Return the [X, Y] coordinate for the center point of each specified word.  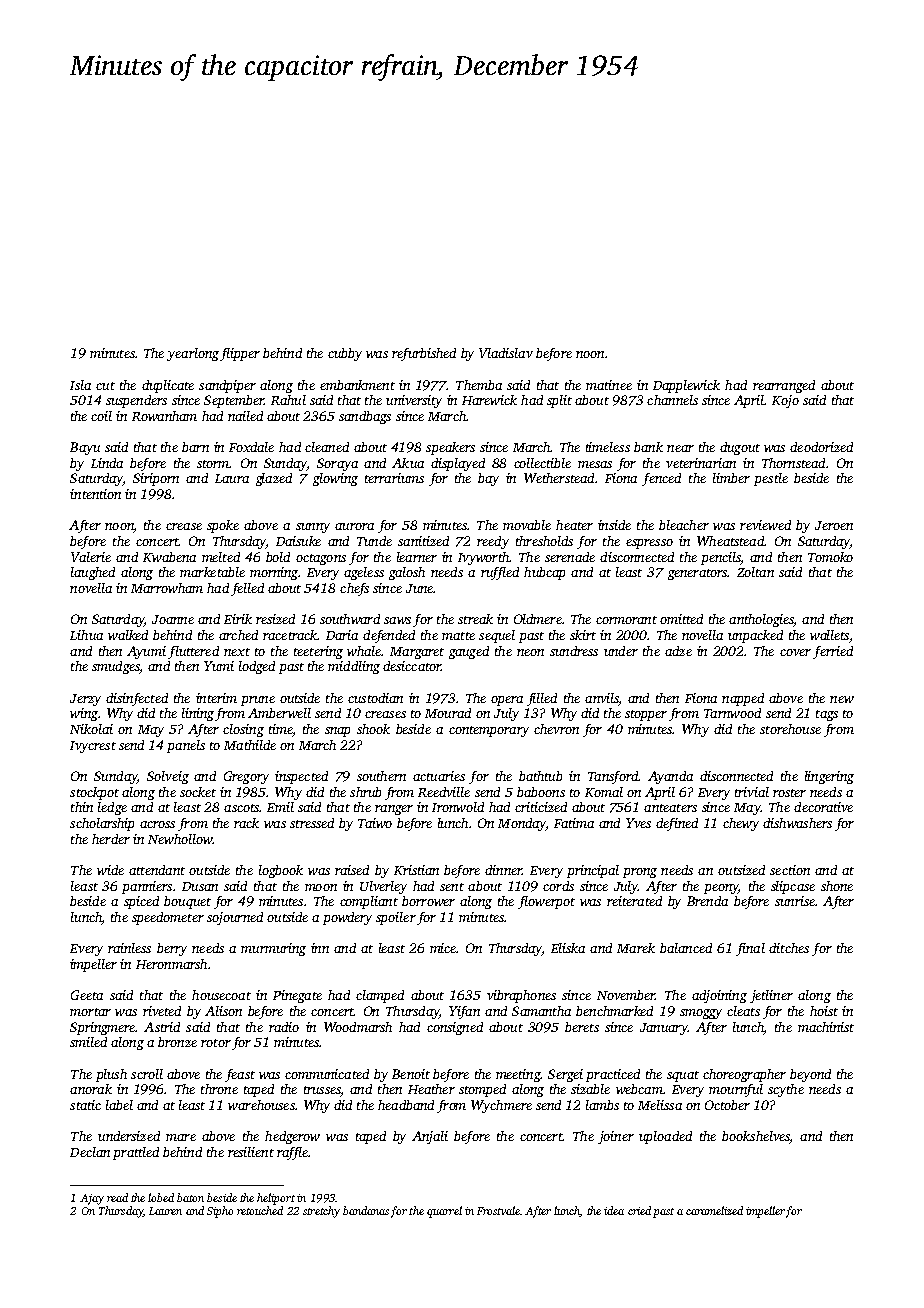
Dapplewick [686, 386]
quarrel [444, 1212]
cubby [345, 354]
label [119, 1105]
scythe [786, 1090]
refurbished [424, 354]
